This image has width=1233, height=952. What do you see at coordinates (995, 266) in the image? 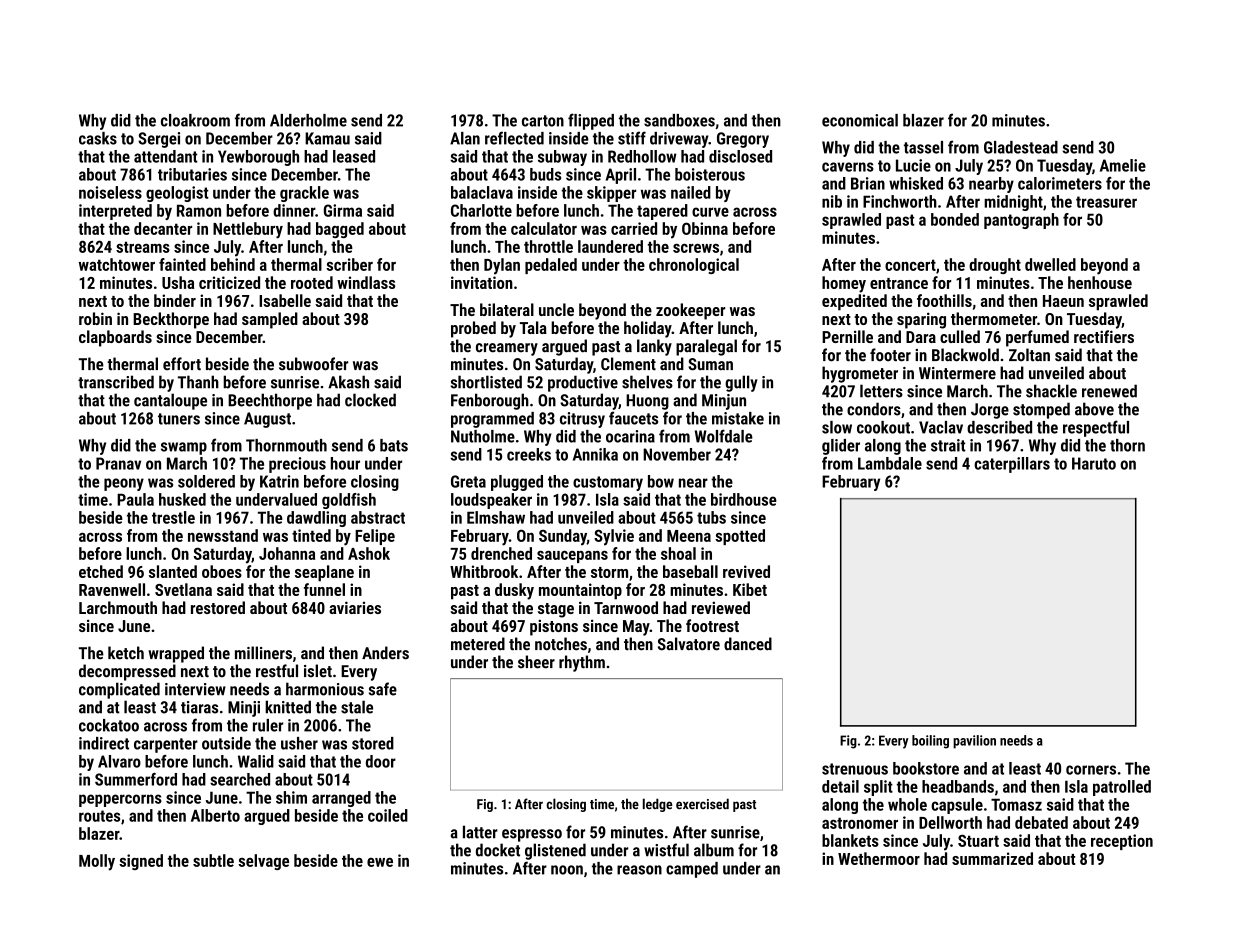
I see `drought` at bounding box center [995, 266].
